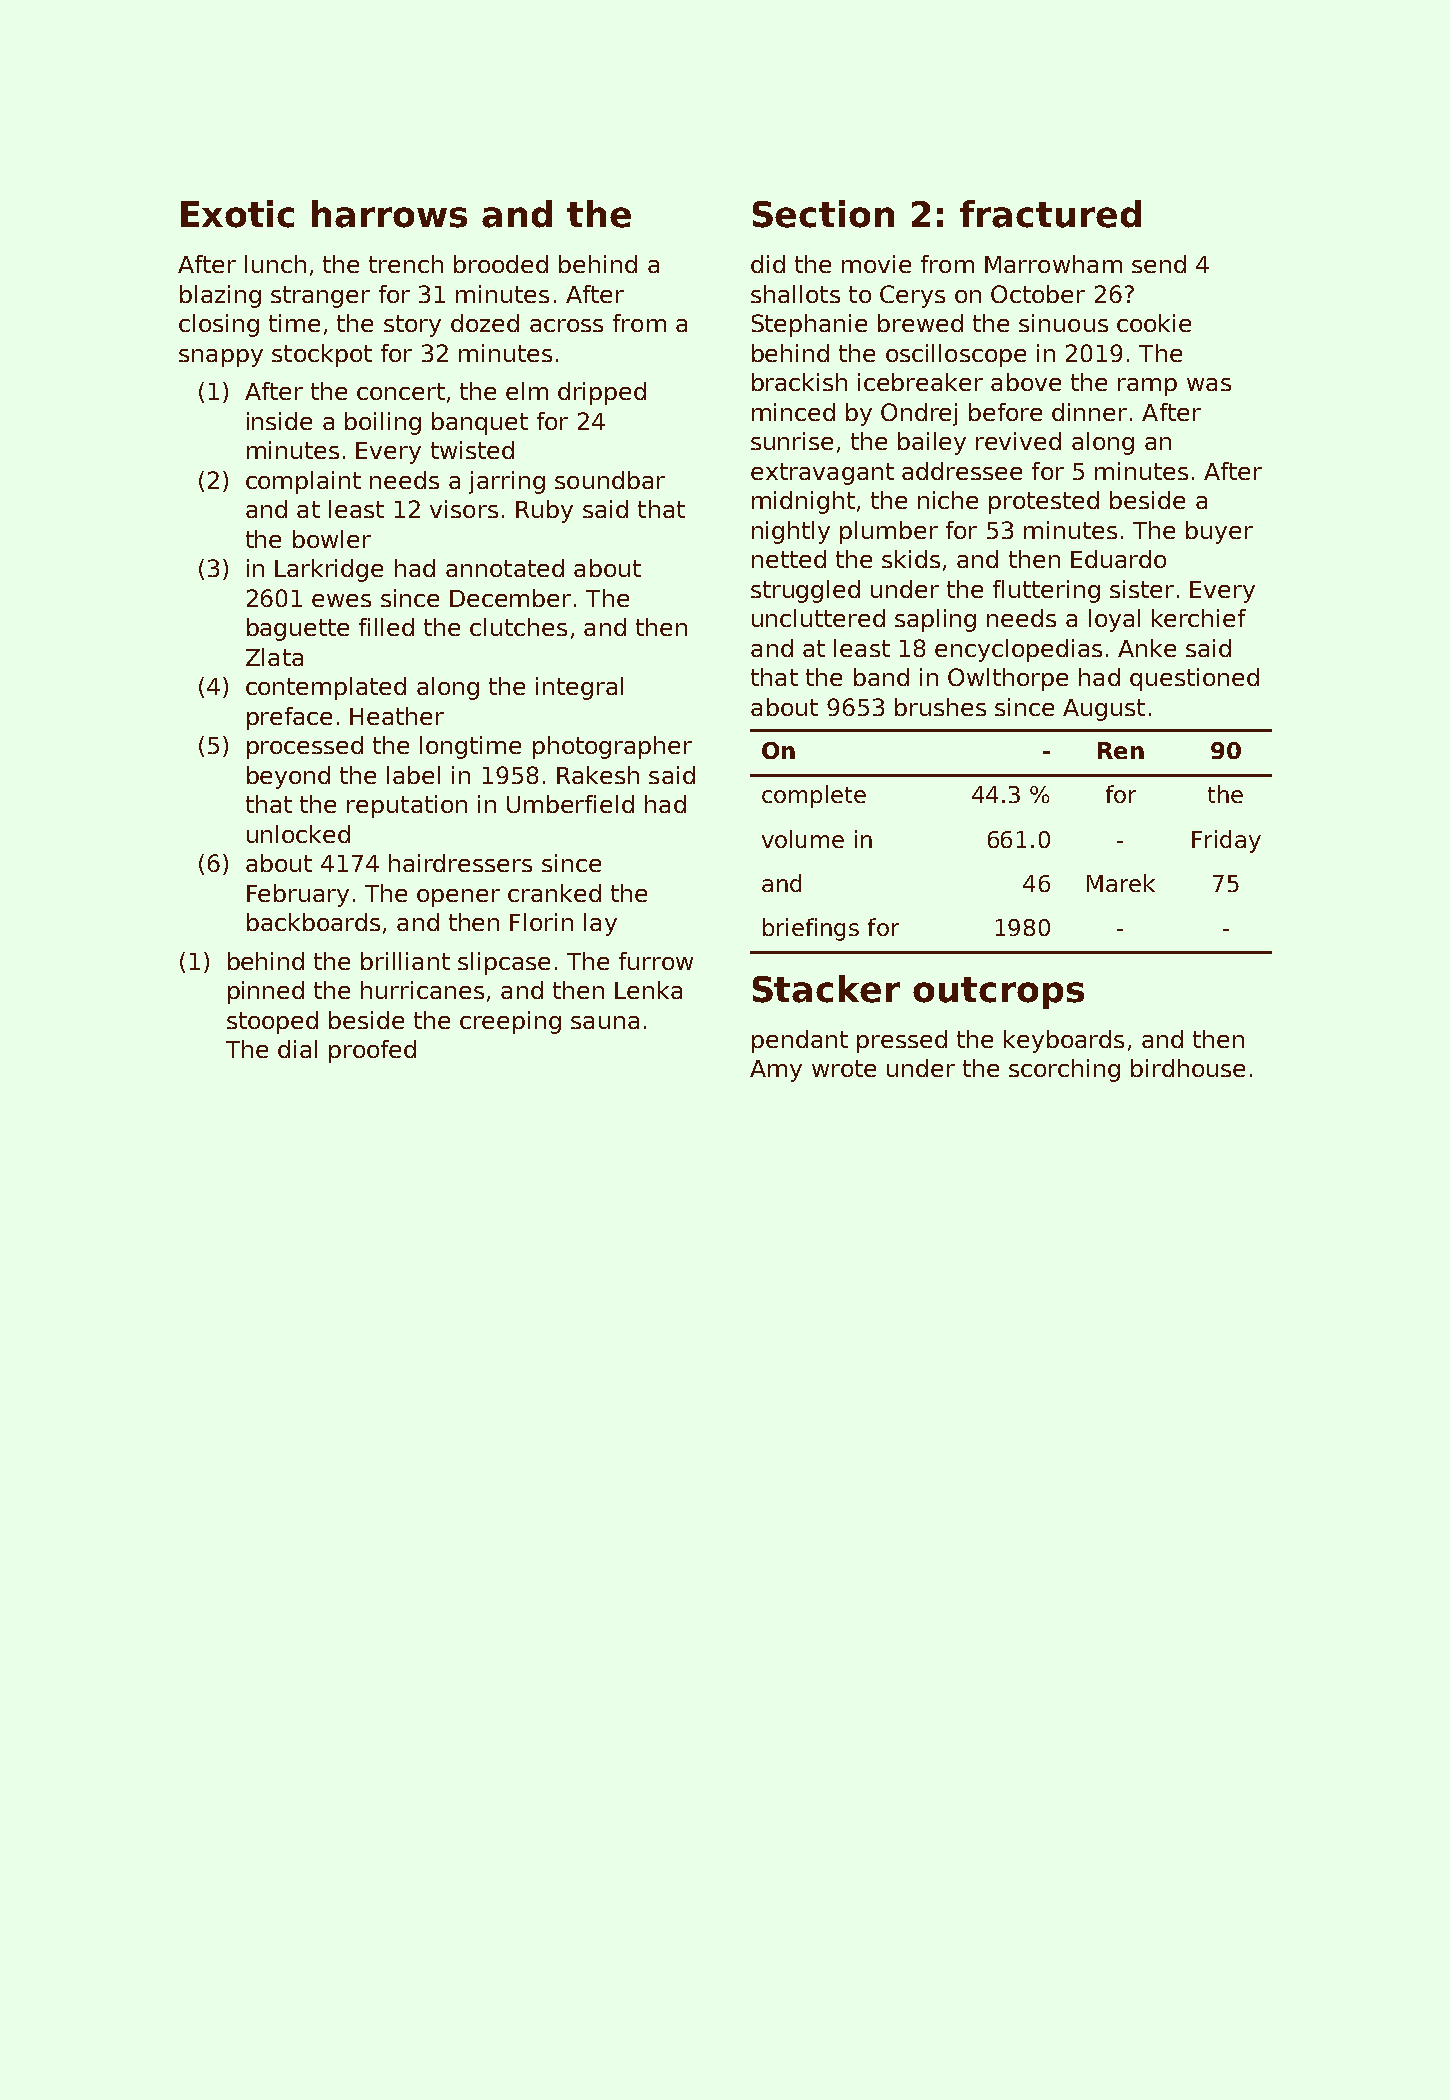 The height and width of the document is (2100, 1450). I want to click on proofed, so click(372, 1051).
